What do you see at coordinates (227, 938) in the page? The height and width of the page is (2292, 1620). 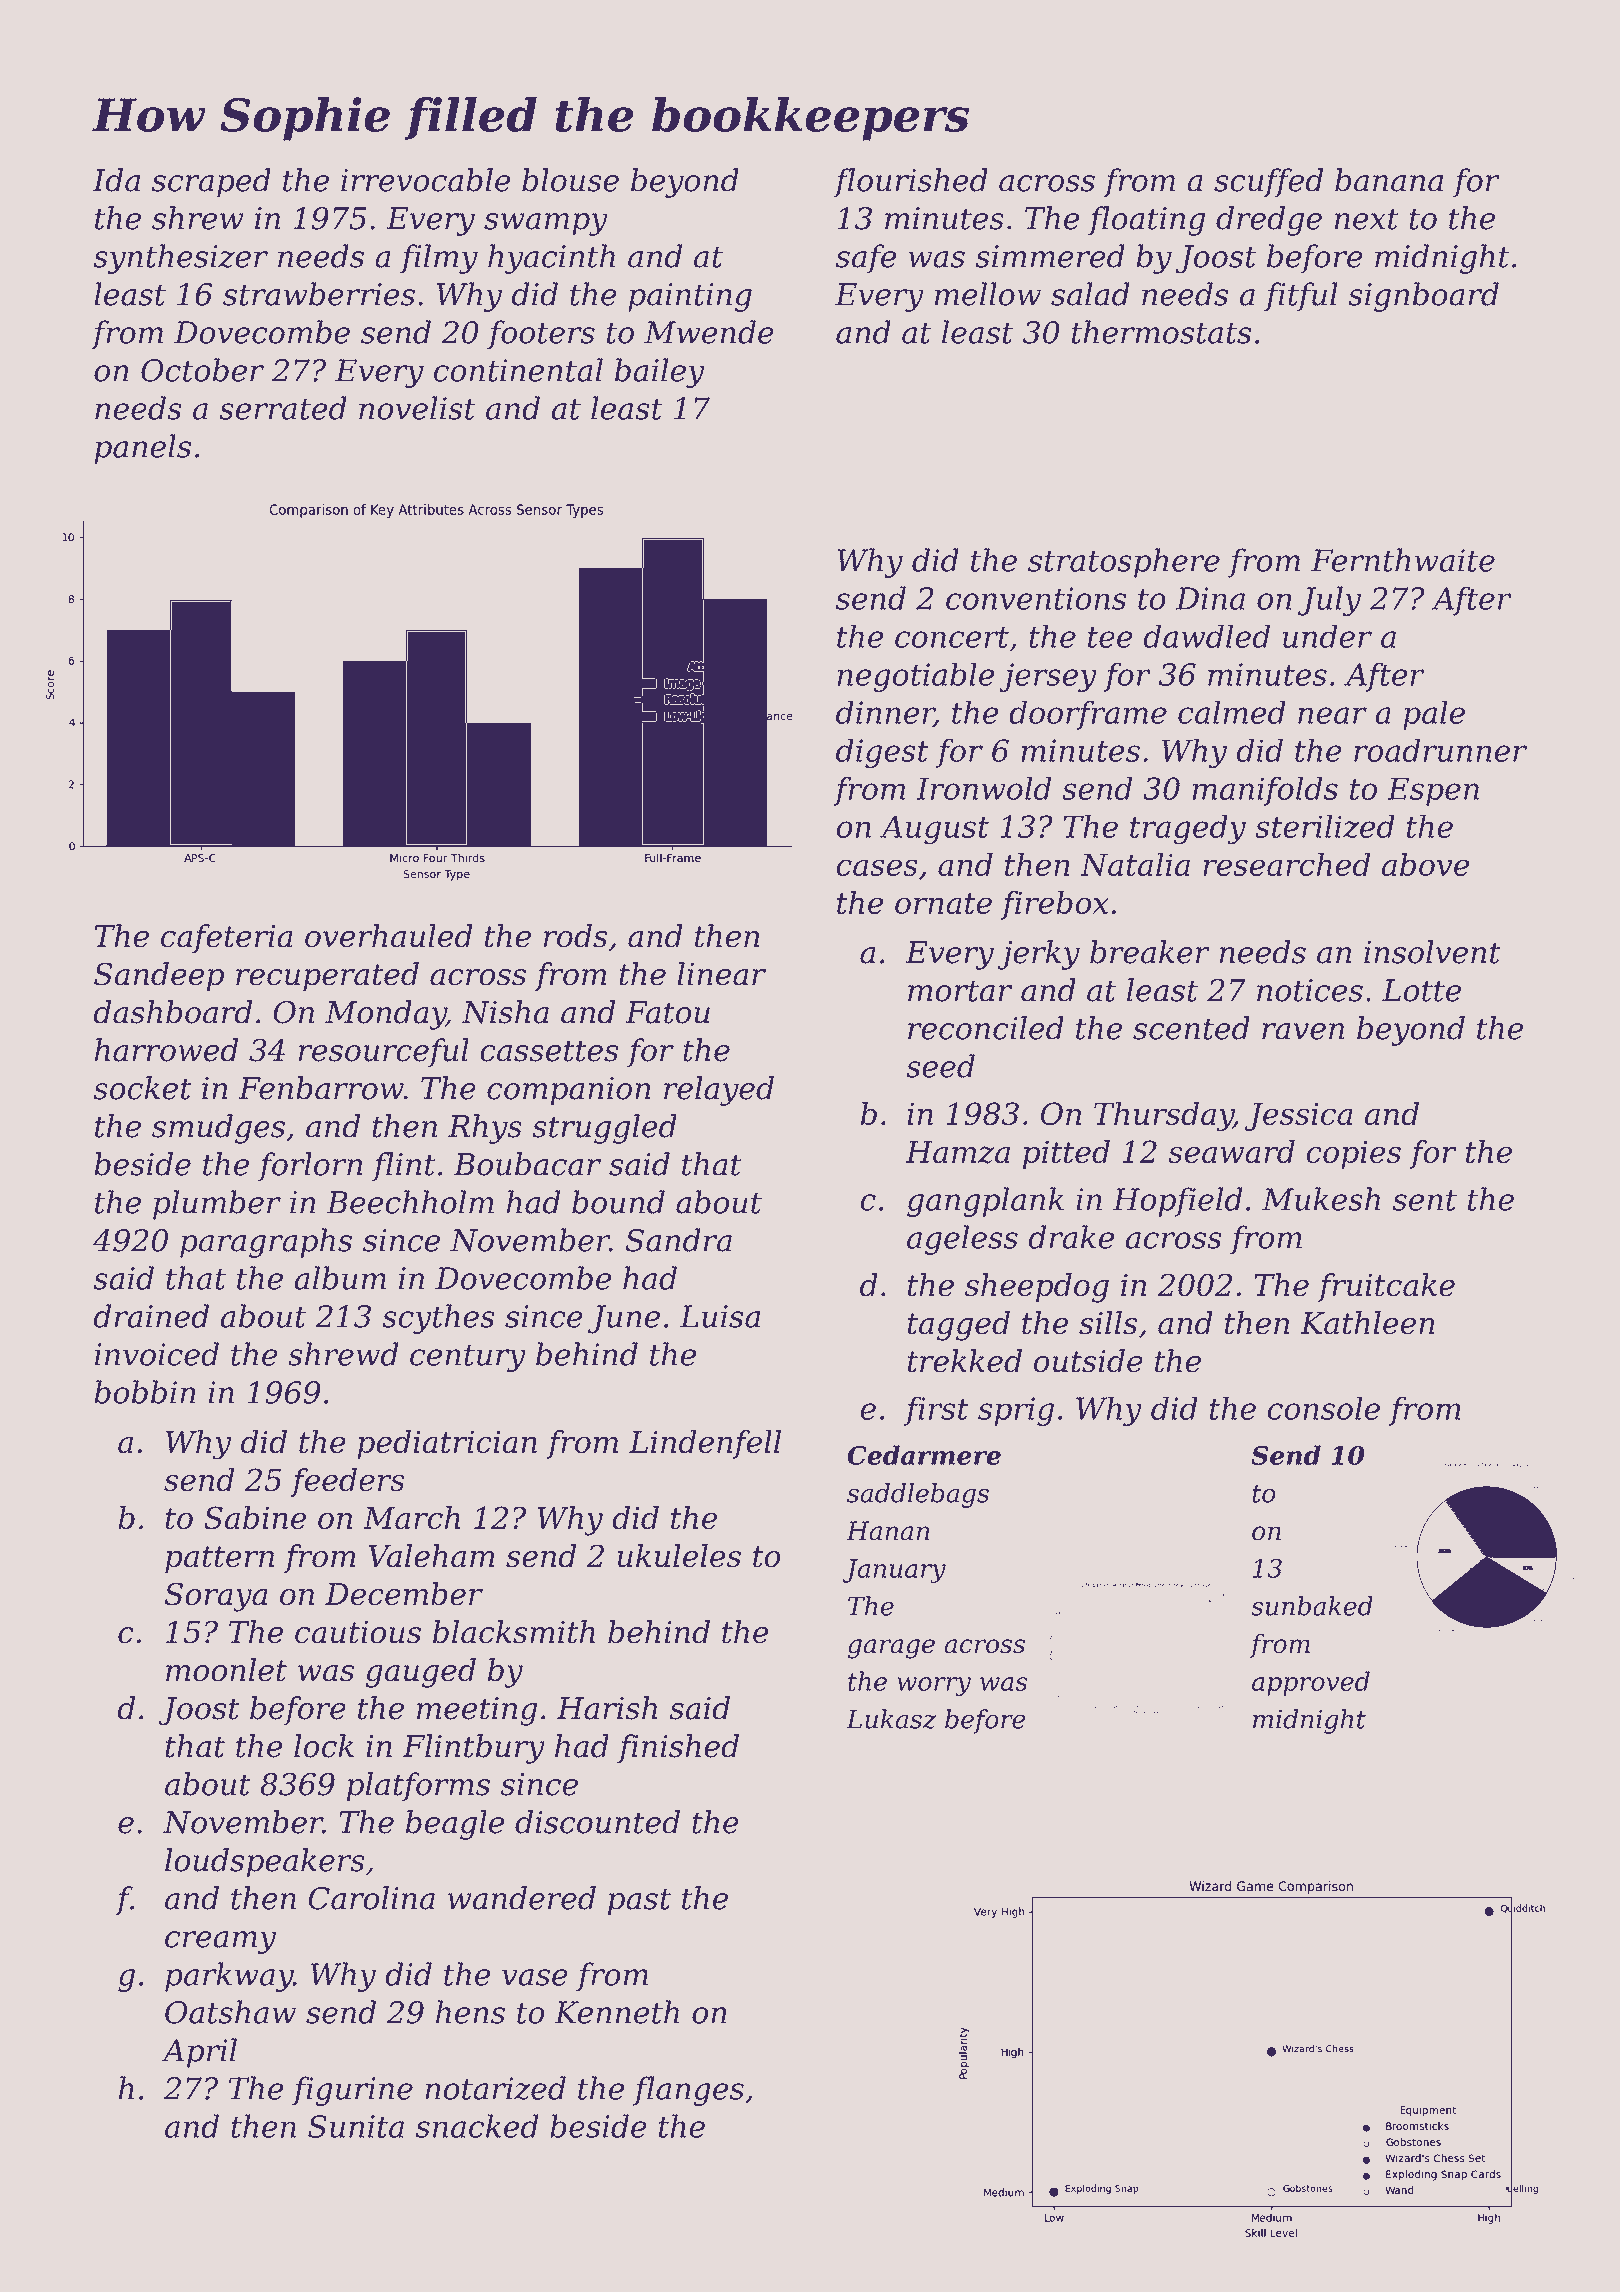 I see `cafeteria` at bounding box center [227, 938].
